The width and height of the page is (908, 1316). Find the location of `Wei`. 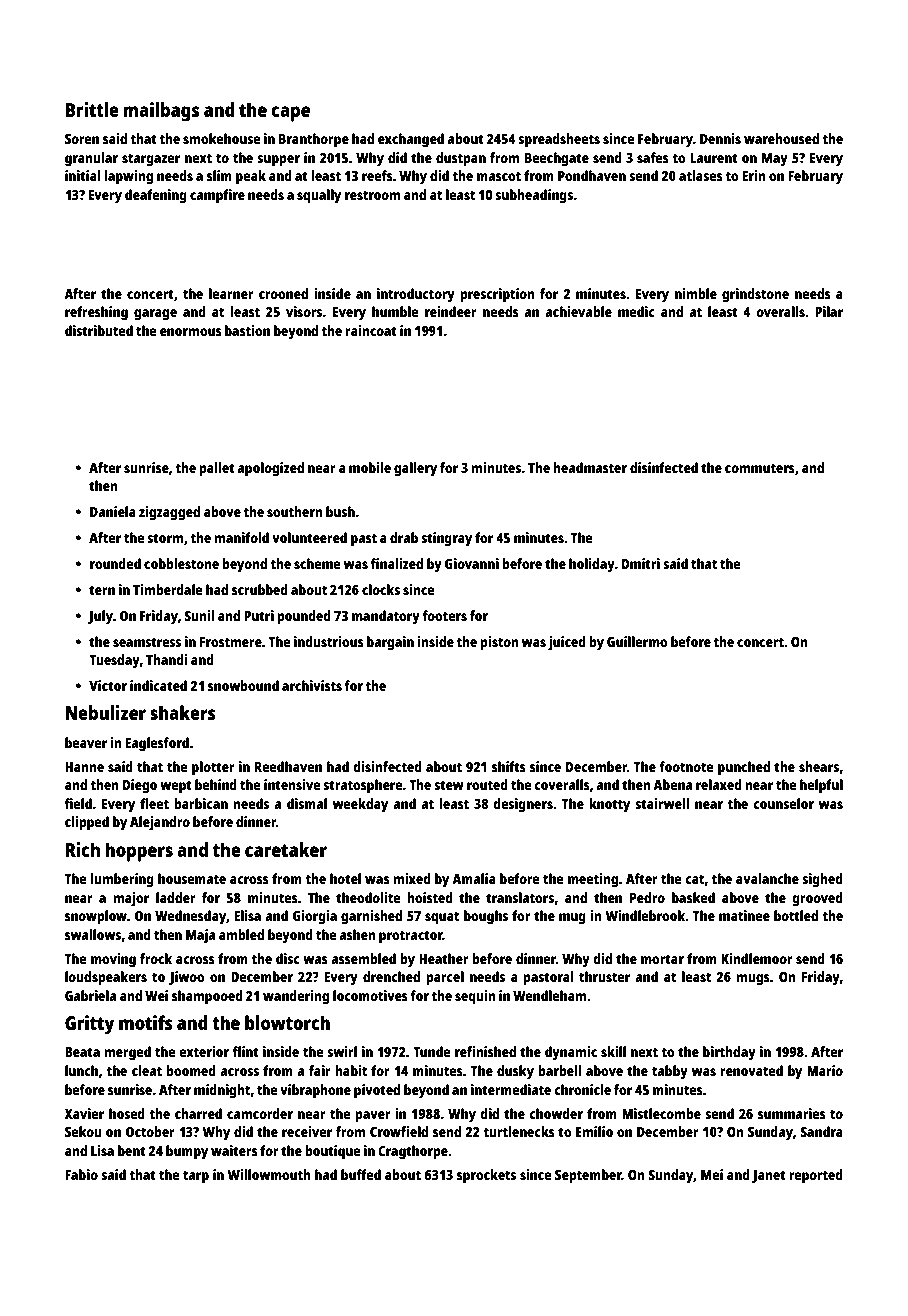

Wei is located at coordinates (156, 995).
